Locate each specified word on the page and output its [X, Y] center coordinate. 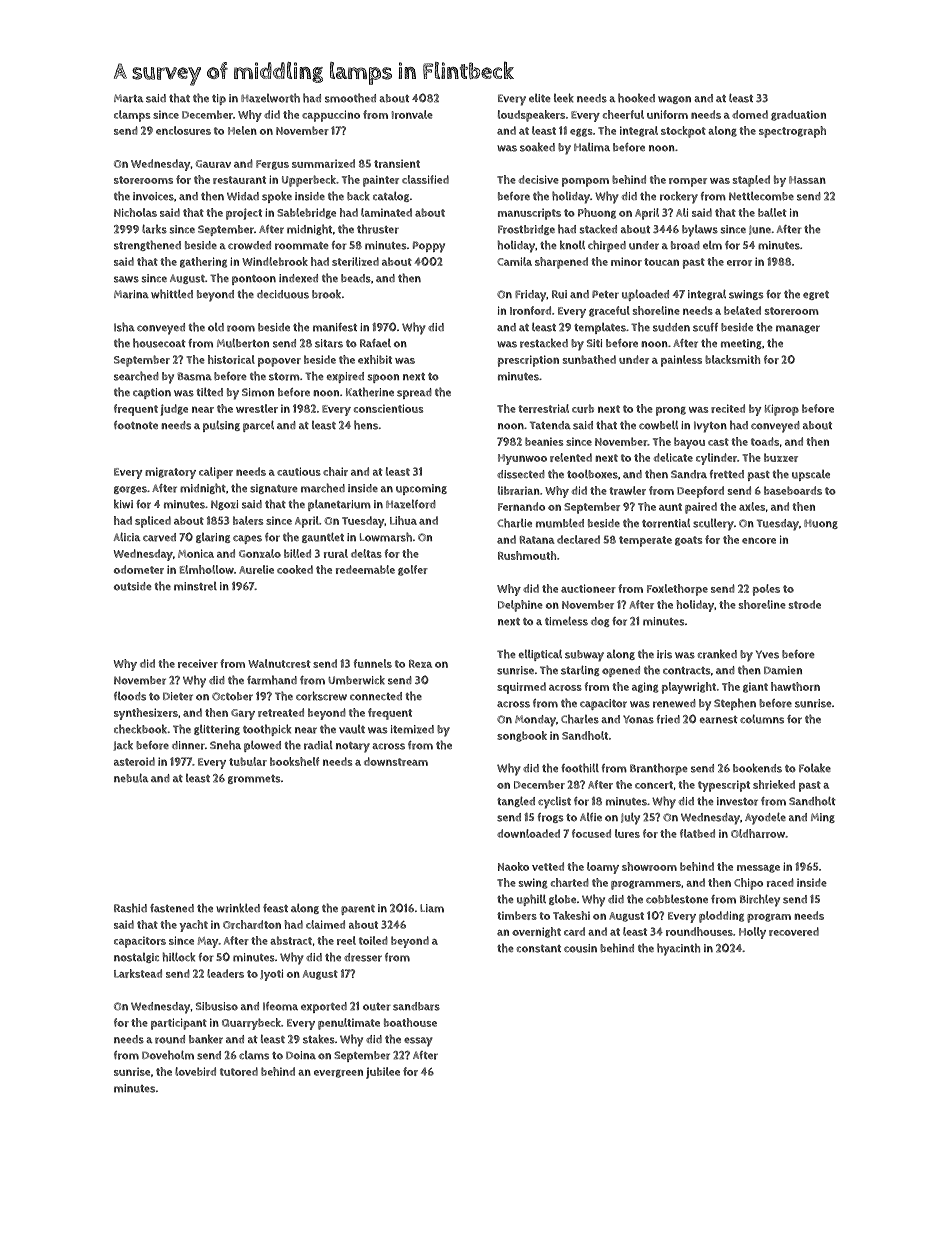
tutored [239, 1071]
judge [174, 410]
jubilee [383, 1073]
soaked [537, 147]
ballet [772, 212]
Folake [815, 768]
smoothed [350, 98]
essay [418, 1042]
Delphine [520, 606]
